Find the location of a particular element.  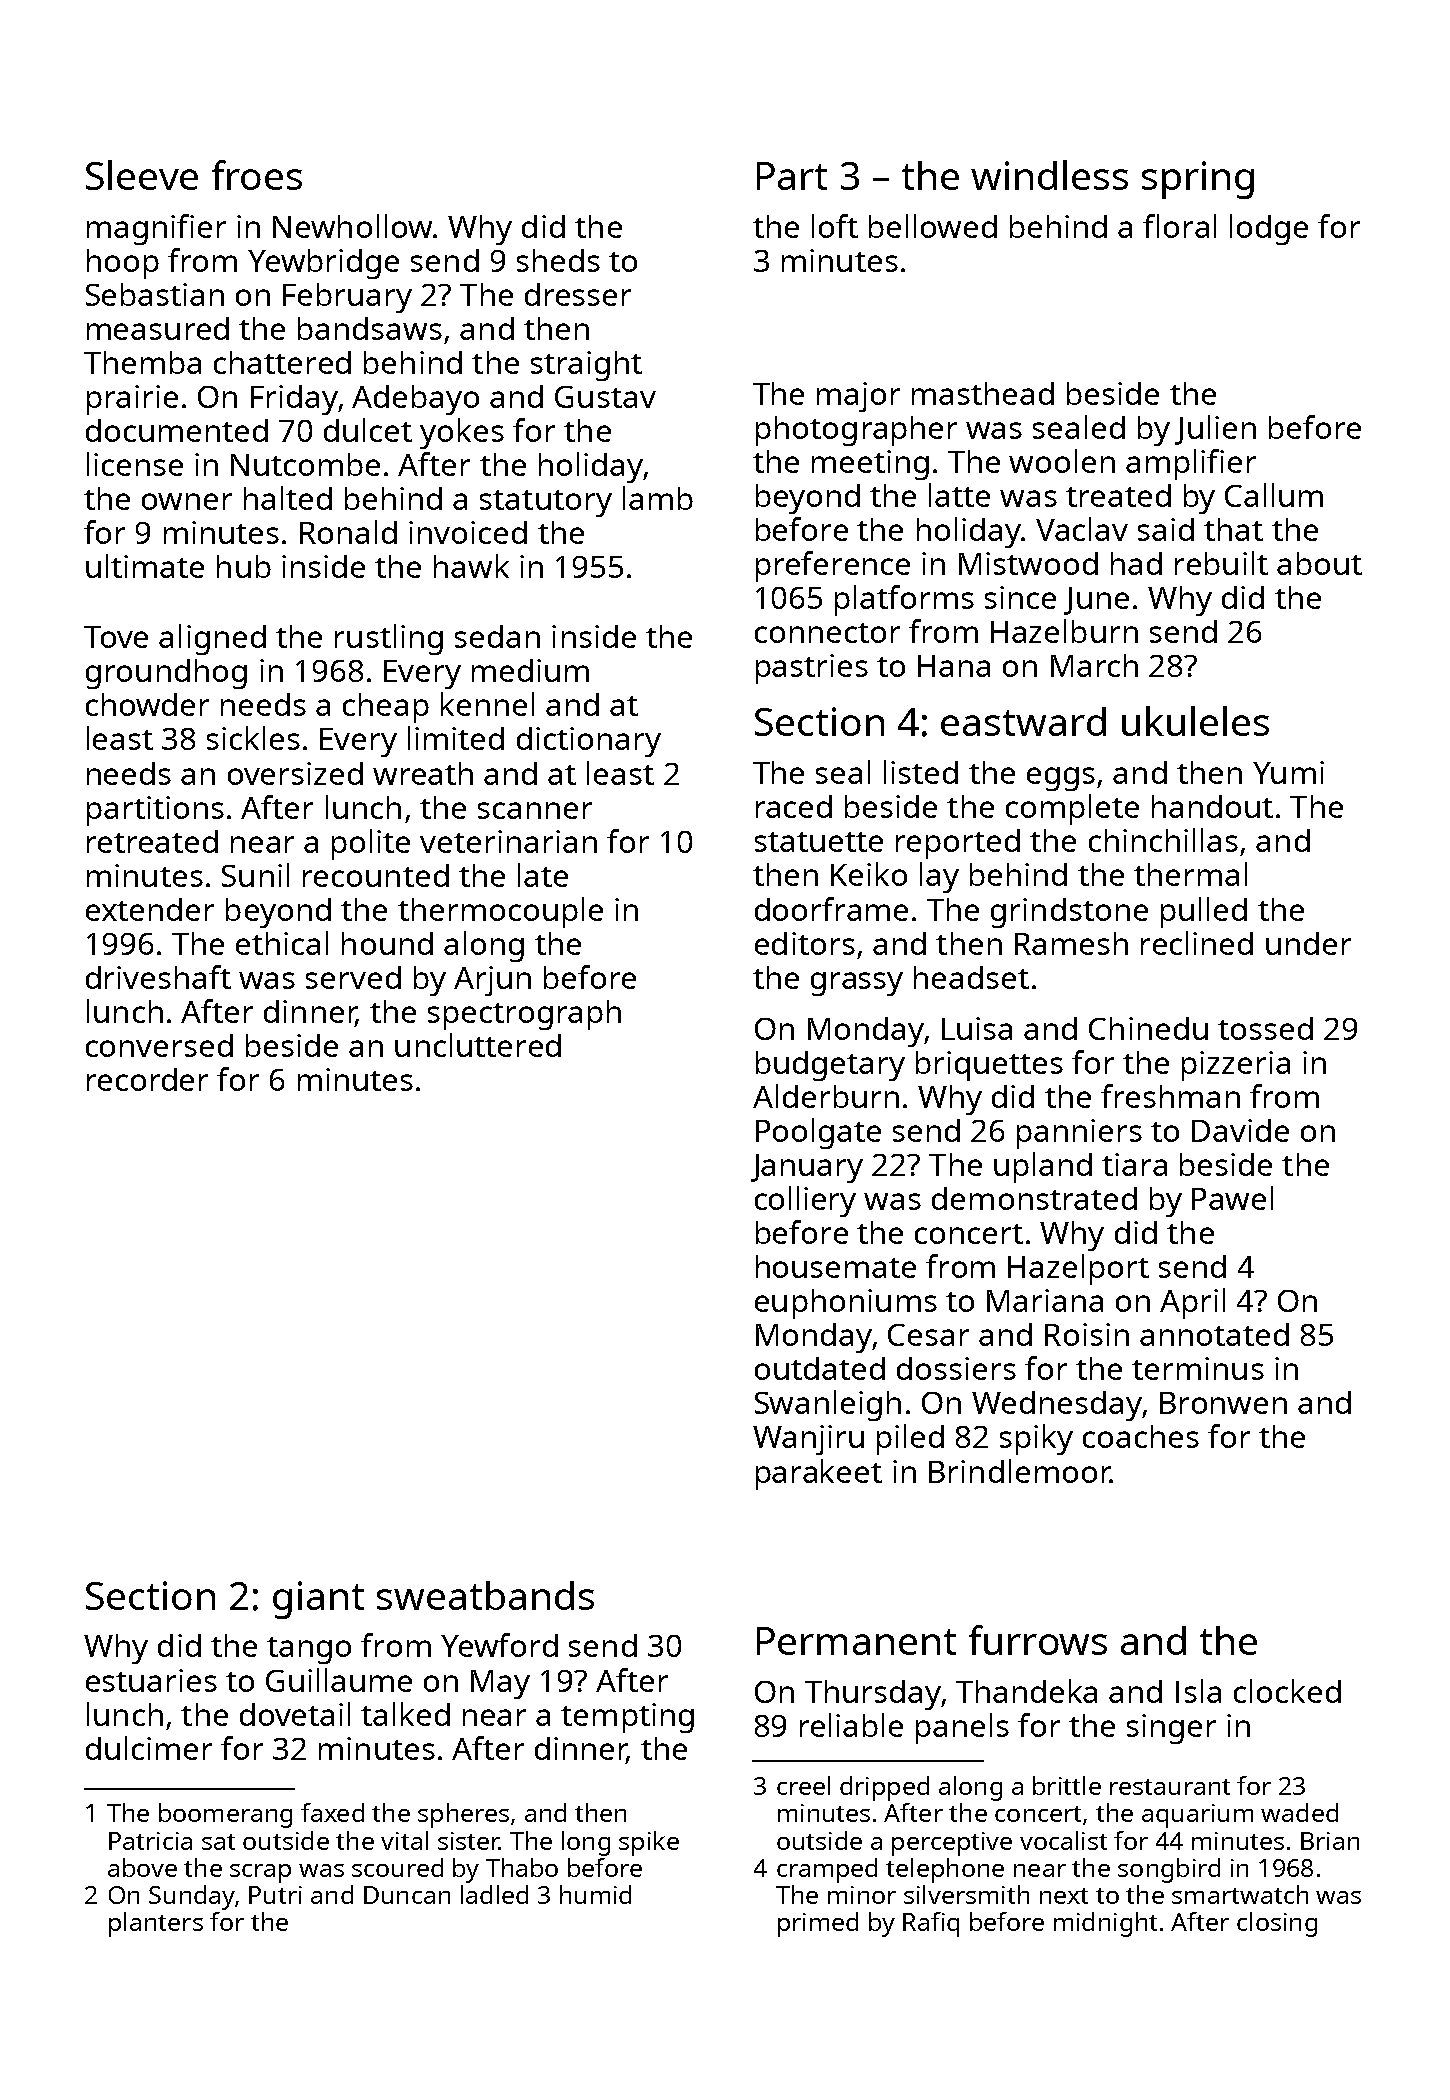

clocked is located at coordinates (1287, 1691).
